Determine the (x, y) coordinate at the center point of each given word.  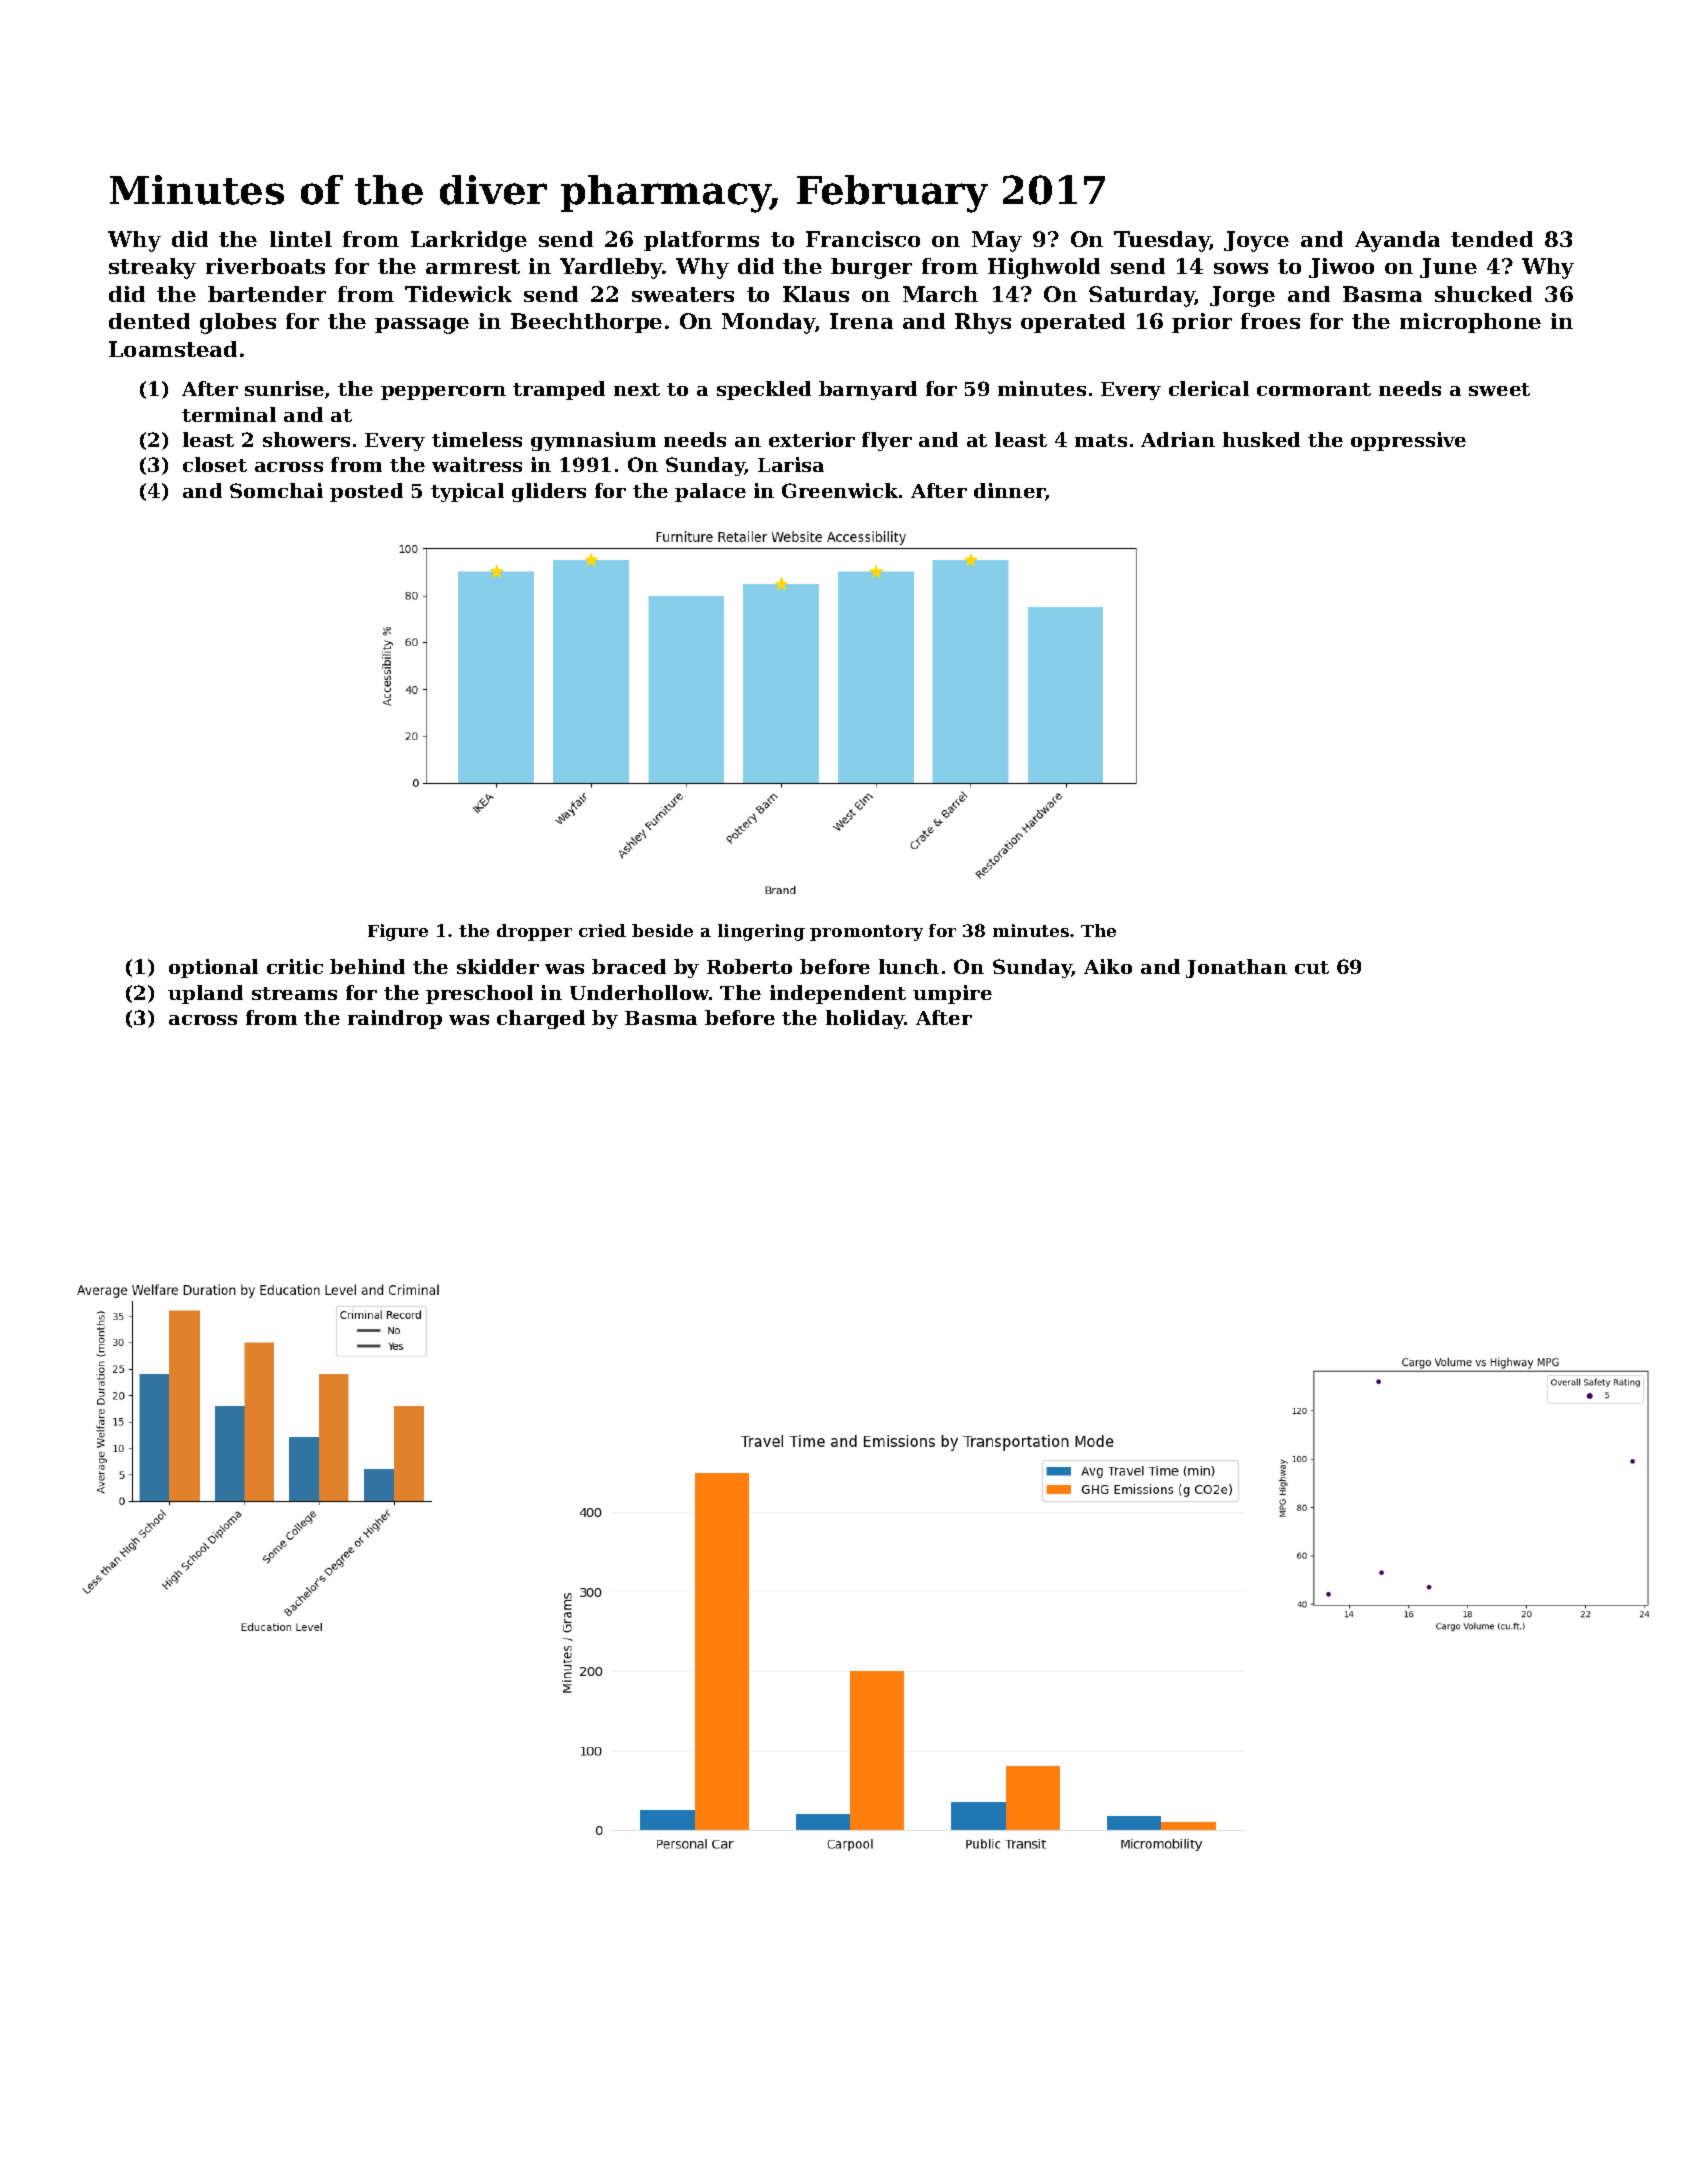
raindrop (395, 1019)
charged (541, 1019)
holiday (865, 1019)
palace (710, 492)
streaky (152, 268)
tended (1492, 239)
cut (1312, 967)
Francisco (863, 239)
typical (467, 492)
